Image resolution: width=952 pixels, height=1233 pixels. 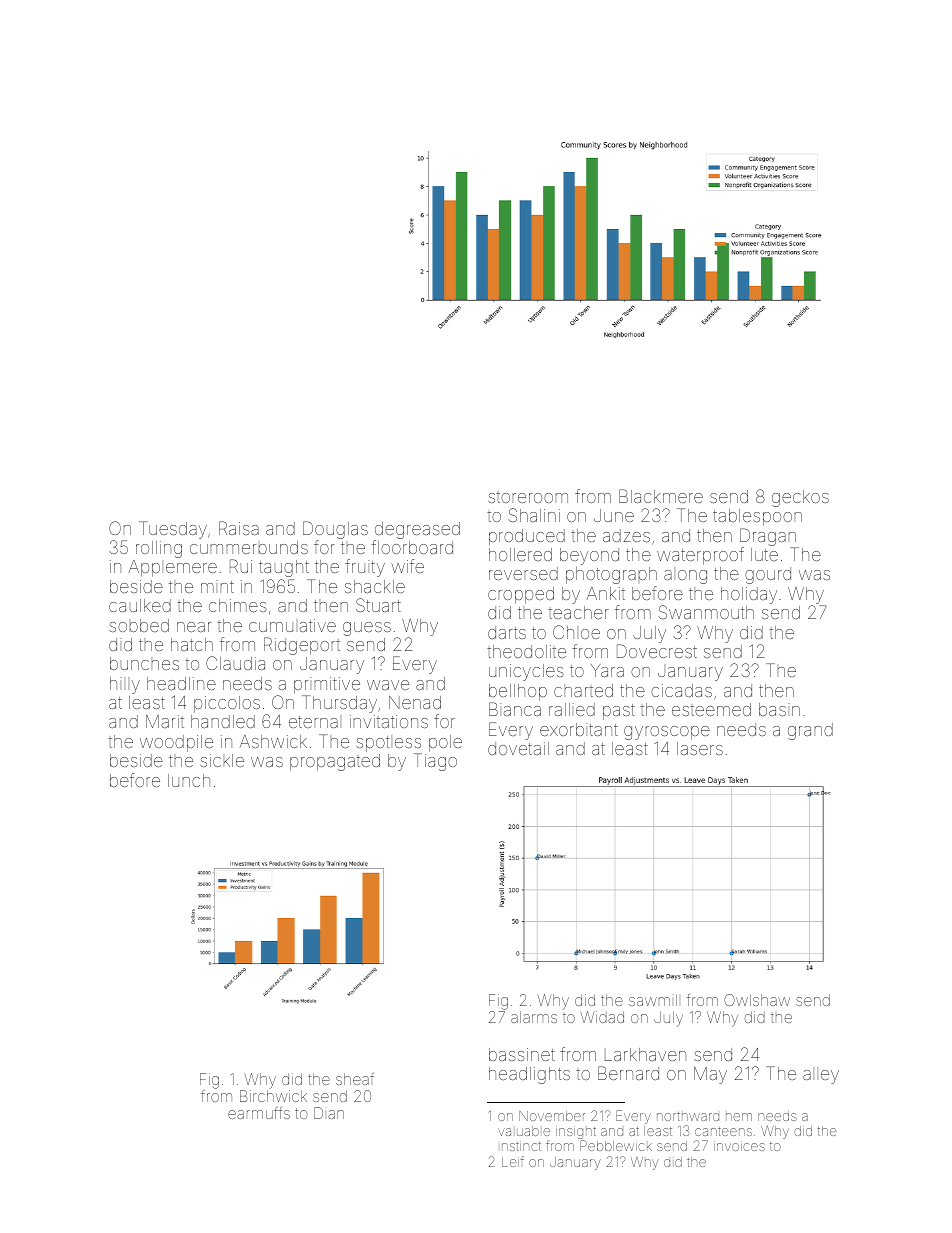 What do you see at coordinates (626, 535) in the page?
I see `adzes` at bounding box center [626, 535].
